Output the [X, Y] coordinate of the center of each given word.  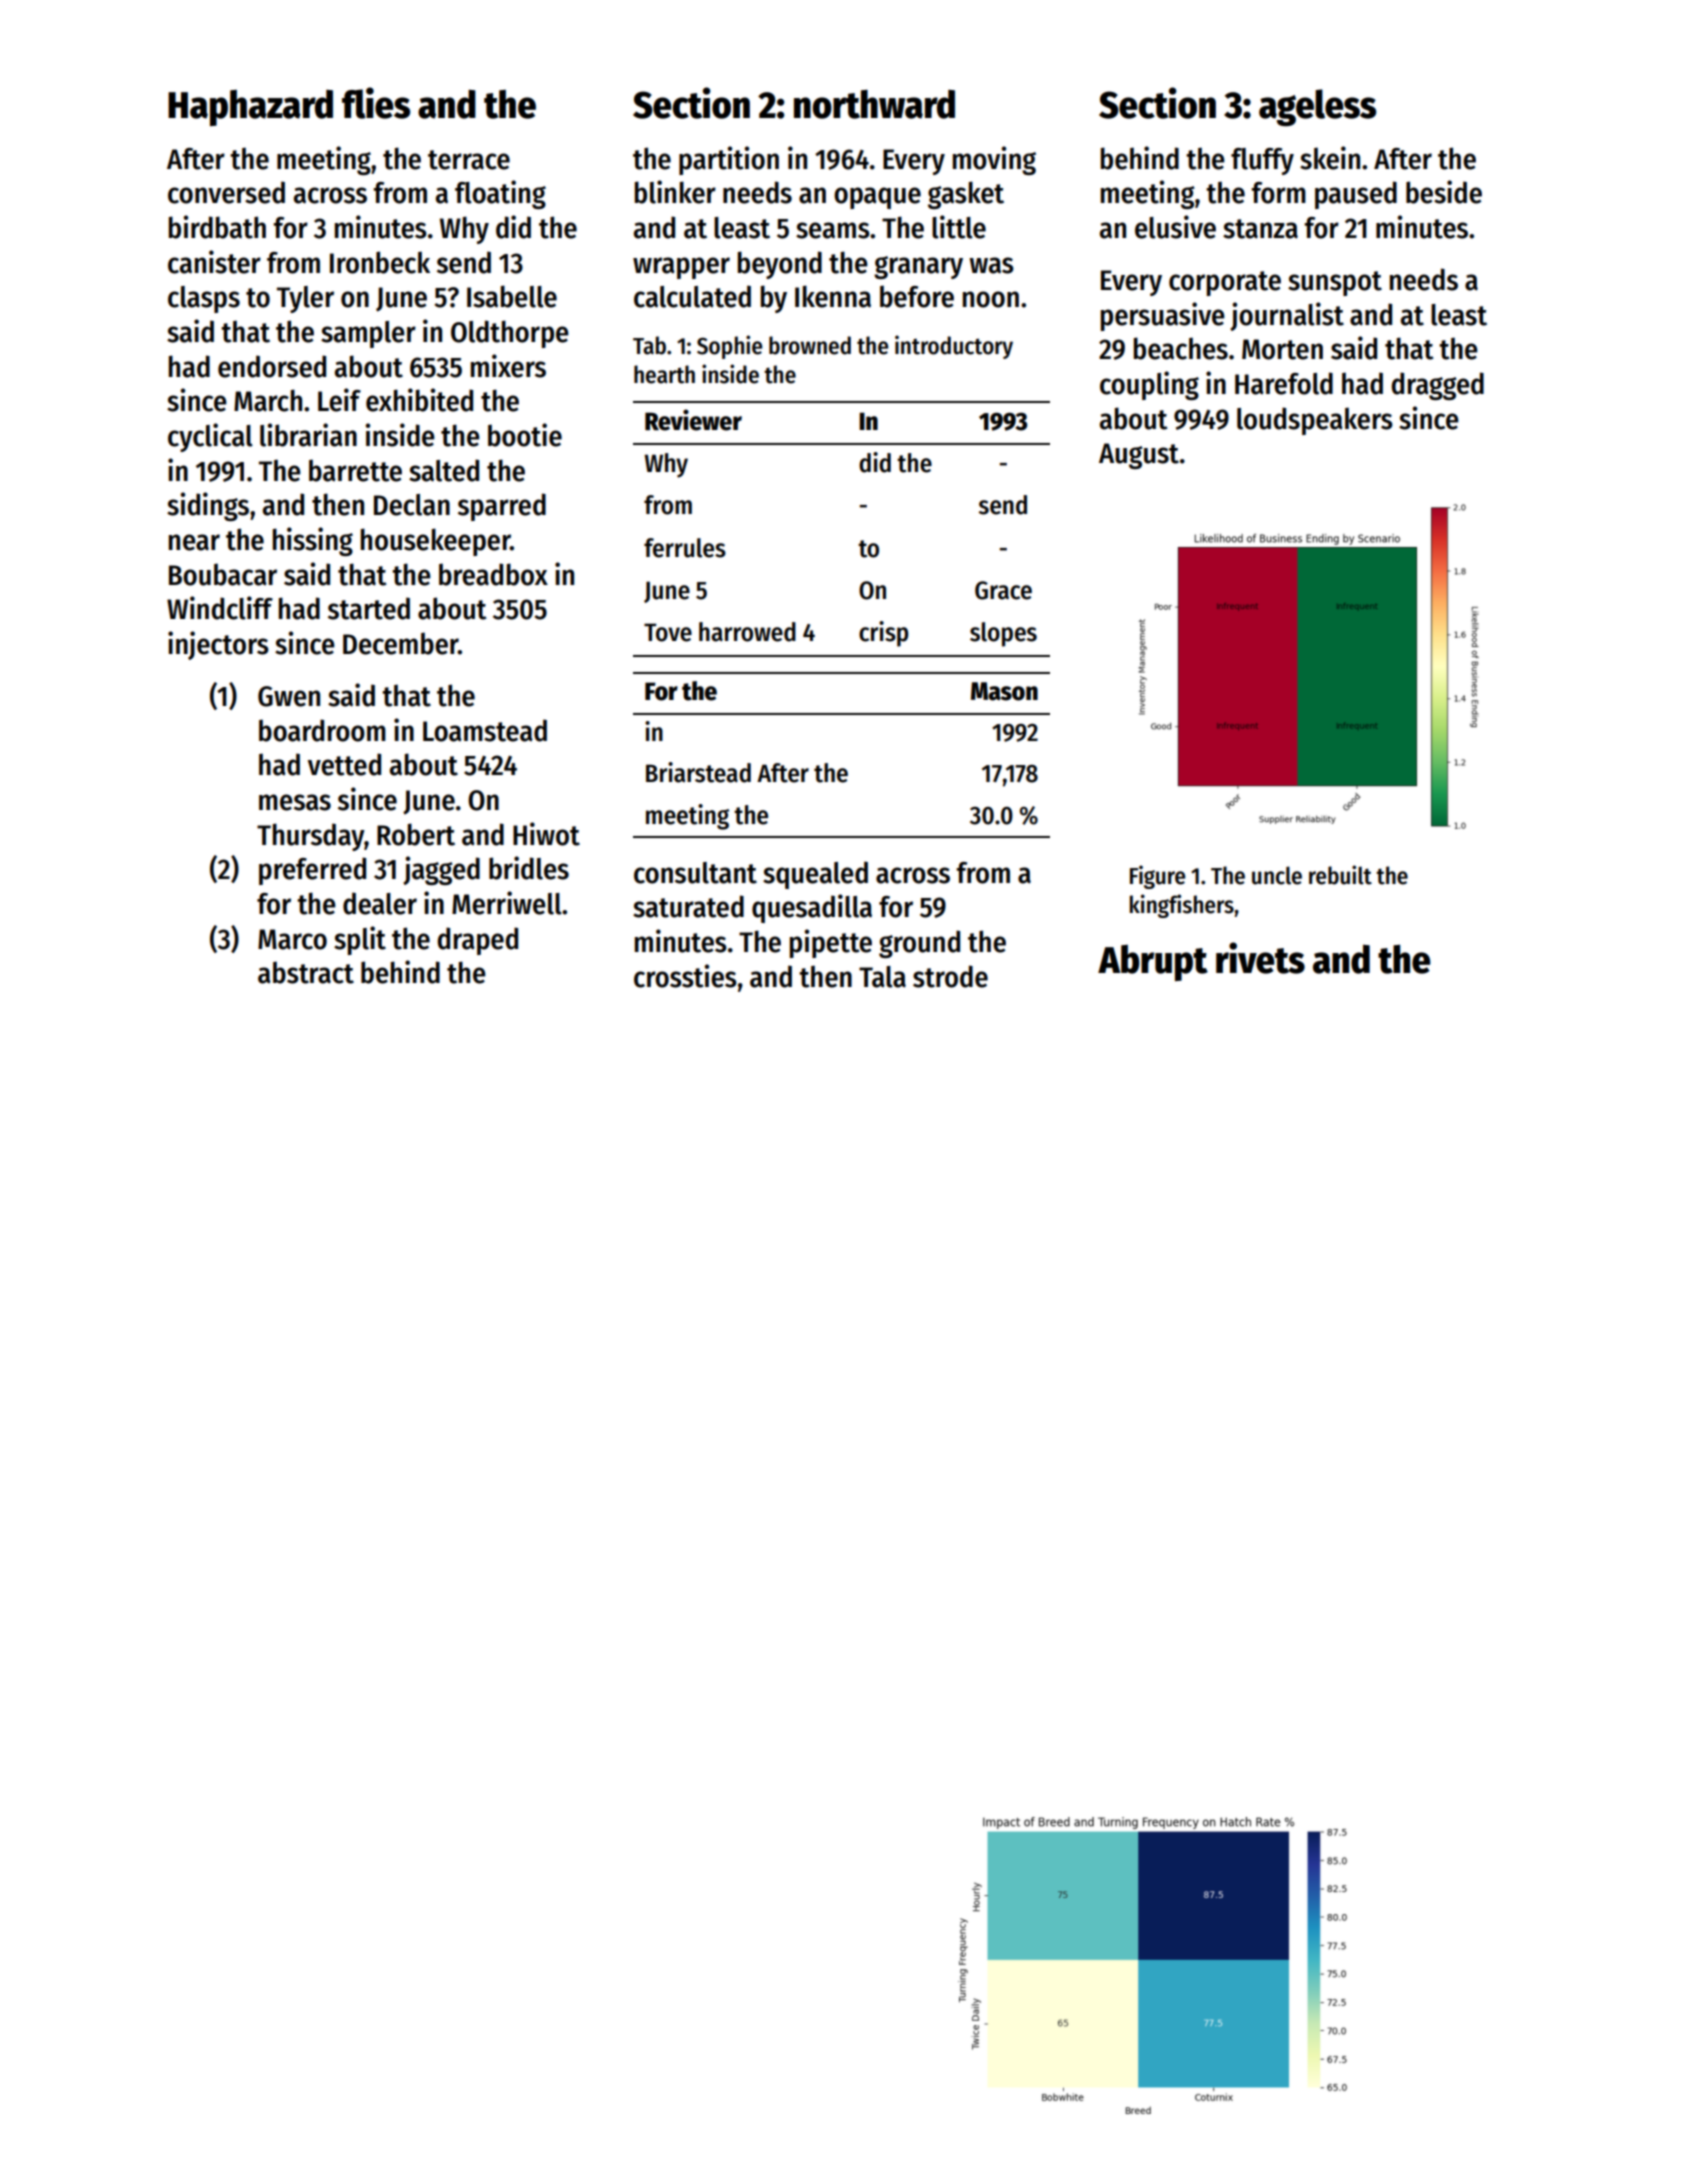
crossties [685, 976]
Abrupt [1153, 963]
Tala [882, 977]
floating [500, 194]
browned [810, 345]
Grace [1003, 590]
